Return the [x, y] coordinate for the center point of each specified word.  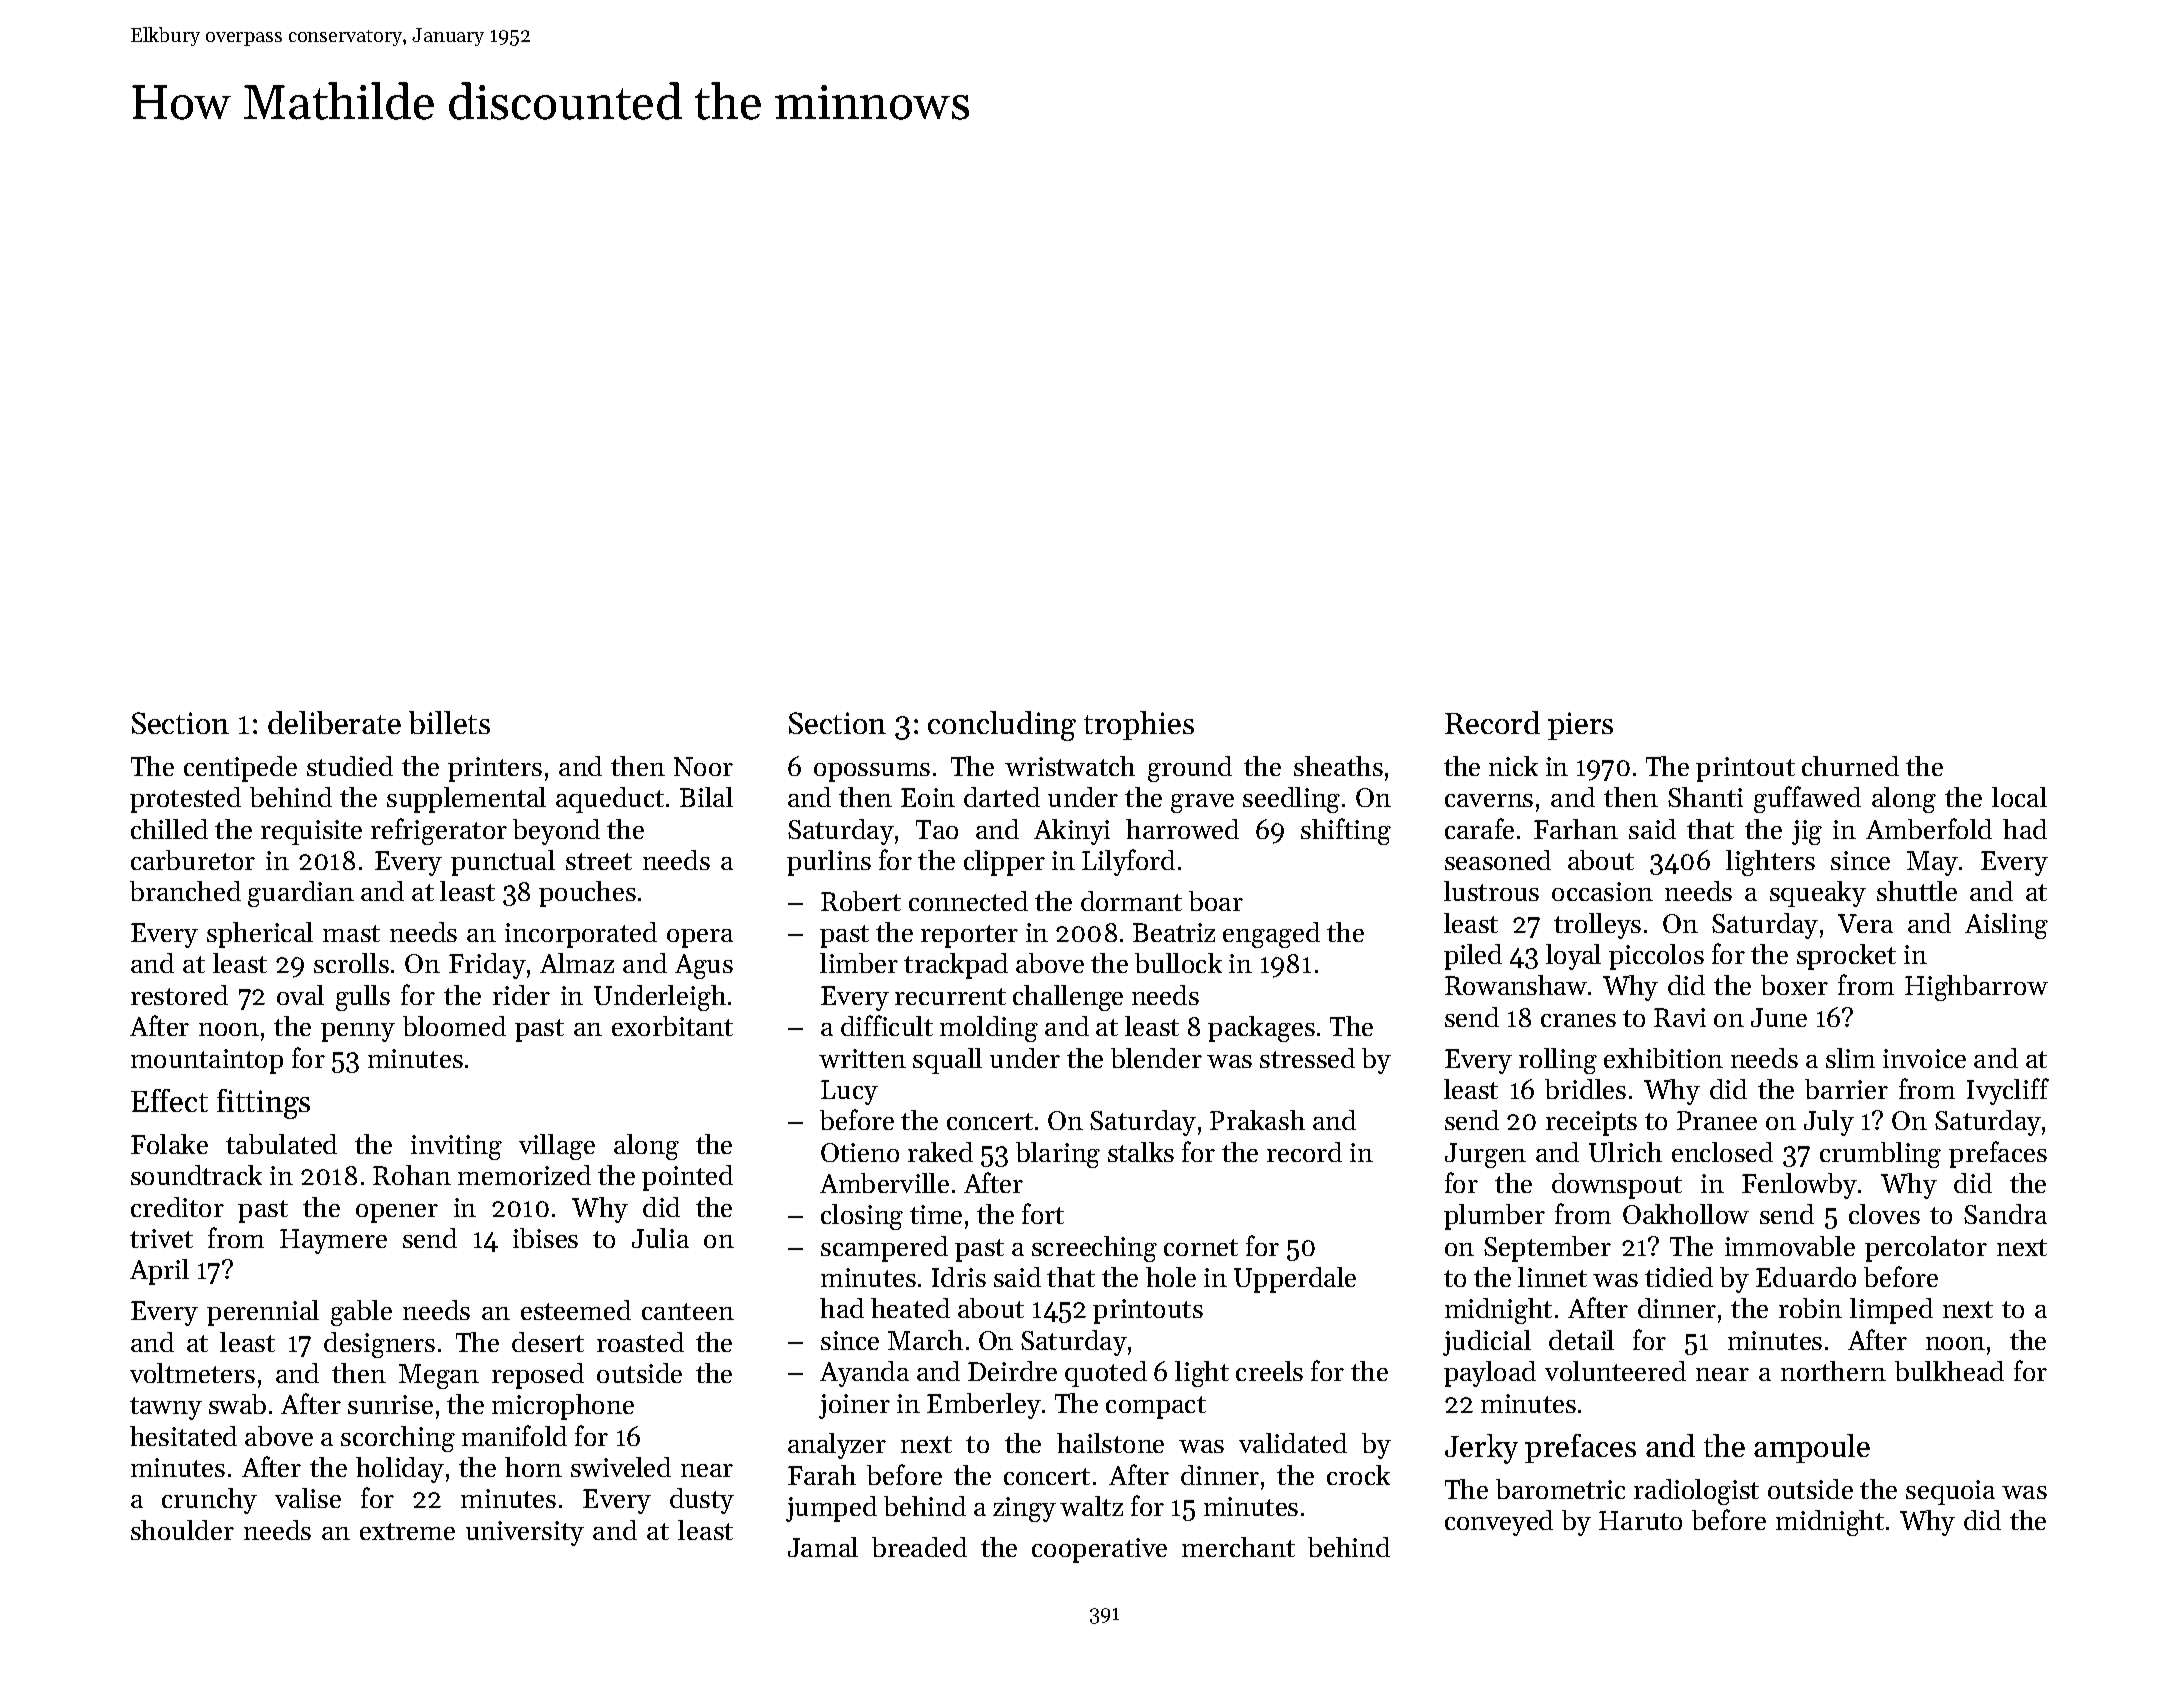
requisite [311, 832]
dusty [702, 1501]
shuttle [1917, 891]
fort [1043, 1213]
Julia [660, 1238]
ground [1190, 769]
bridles [1585, 1089]
